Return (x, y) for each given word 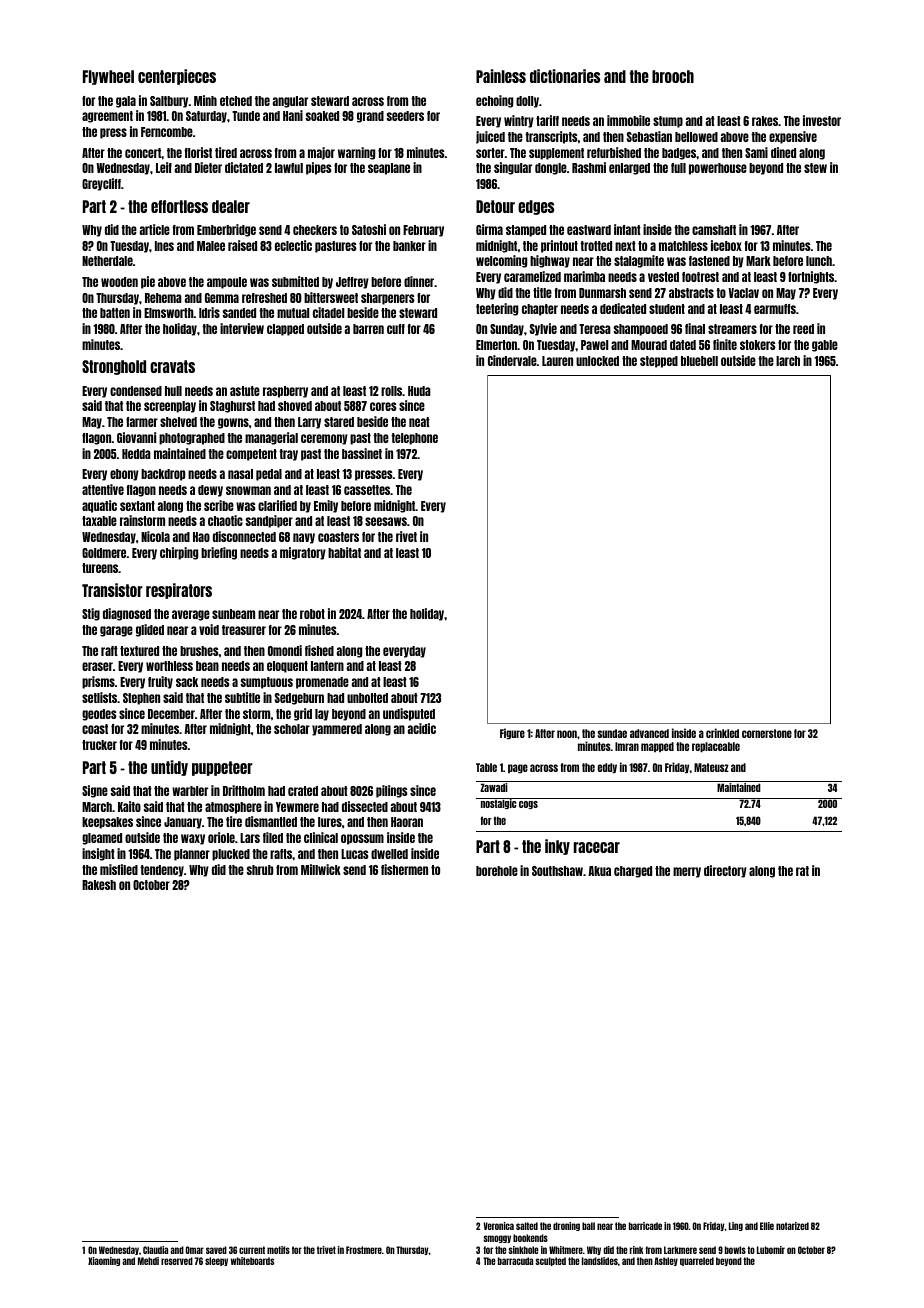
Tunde (246, 116)
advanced (649, 733)
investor (822, 120)
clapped (285, 330)
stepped (659, 362)
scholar (292, 729)
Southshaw (557, 871)
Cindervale (512, 360)
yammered (337, 730)
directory (725, 871)
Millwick (321, 869)
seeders (405, 116)
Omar (195, 1250)
